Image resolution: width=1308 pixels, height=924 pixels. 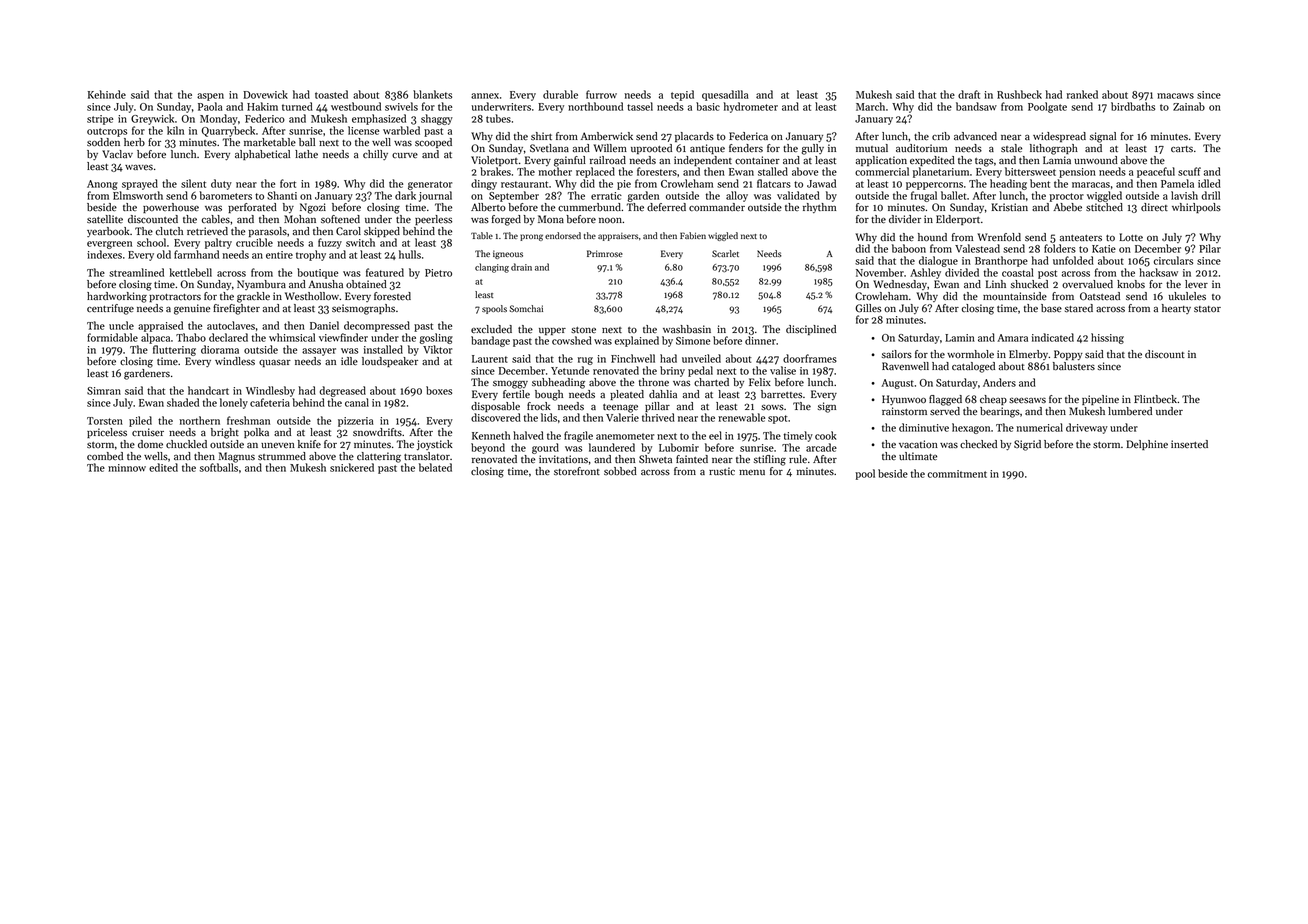 I want to click on washbasin, so click(x=687, y=329).
